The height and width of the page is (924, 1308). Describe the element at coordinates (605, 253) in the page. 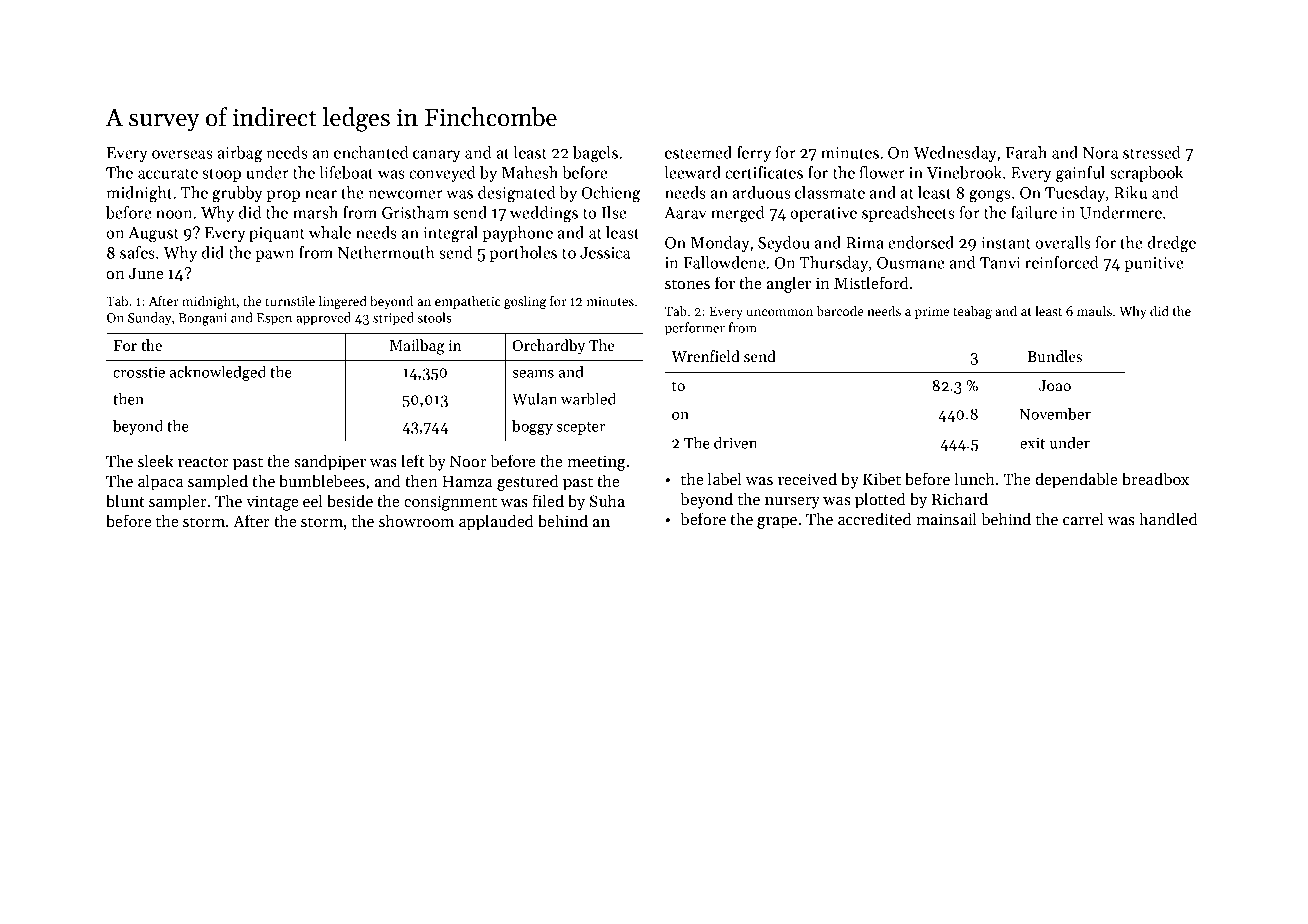

I see `Jessica` at that location.
